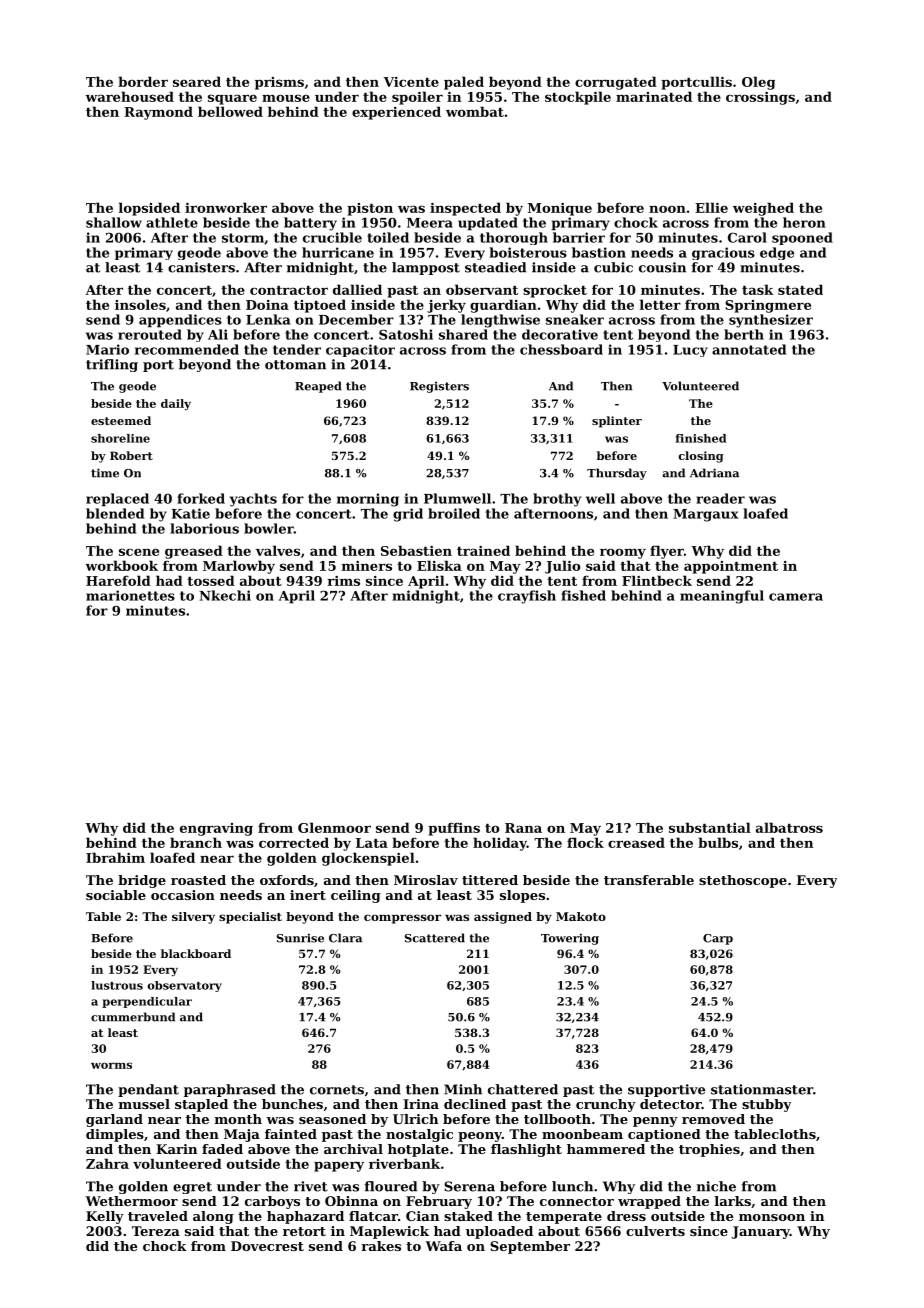  What do you see at coordinates (804, 222) in the screenshot?
I see `heron` at bounding box center [804, 222].
